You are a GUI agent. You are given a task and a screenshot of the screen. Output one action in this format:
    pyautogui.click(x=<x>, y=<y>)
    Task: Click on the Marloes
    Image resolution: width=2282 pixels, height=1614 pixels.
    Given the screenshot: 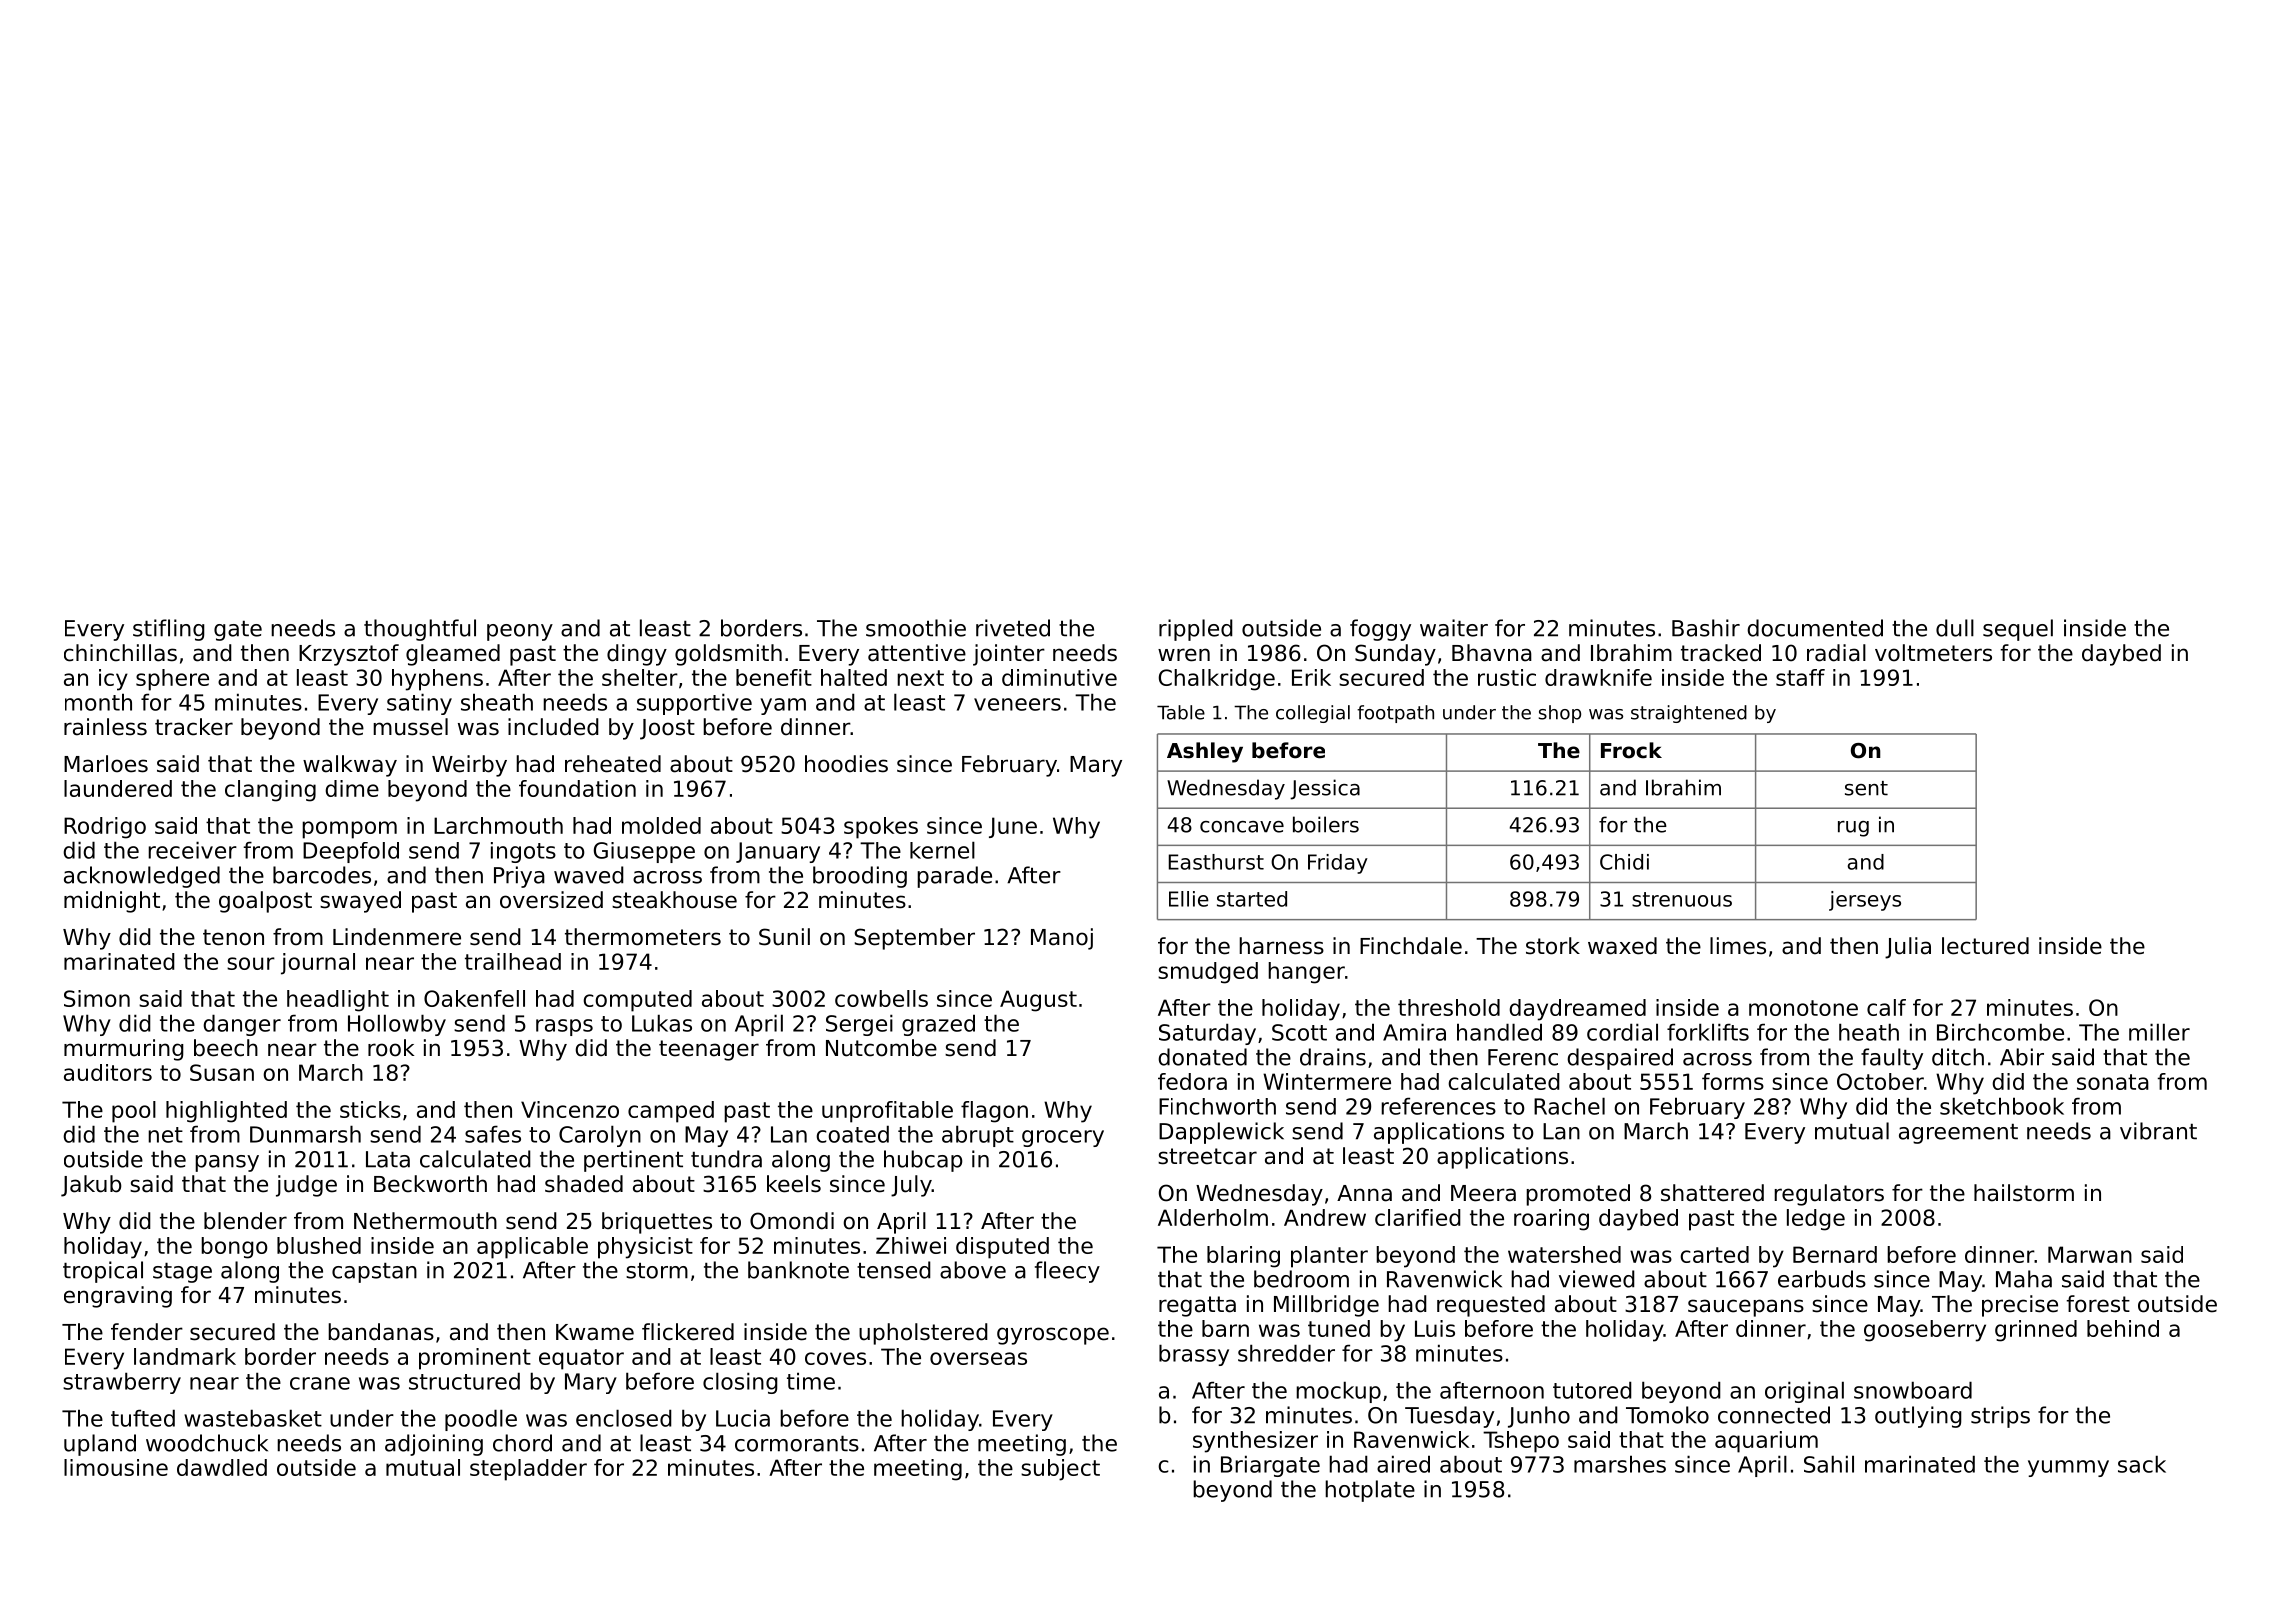 What is the action you would take?
    pyautogui.click(x=106, y=764)
